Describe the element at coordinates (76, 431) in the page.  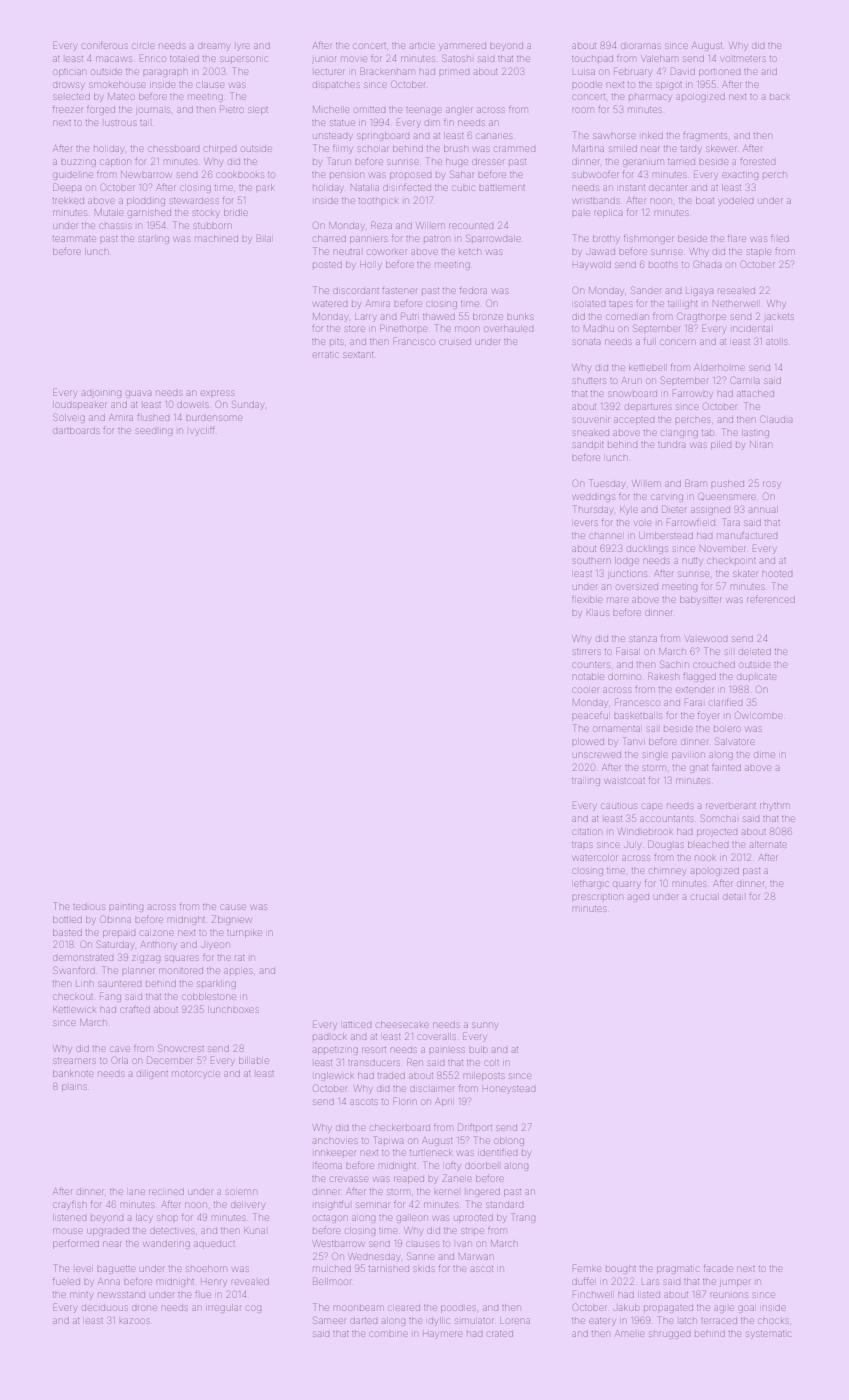
I see `dartboards` at that location.
